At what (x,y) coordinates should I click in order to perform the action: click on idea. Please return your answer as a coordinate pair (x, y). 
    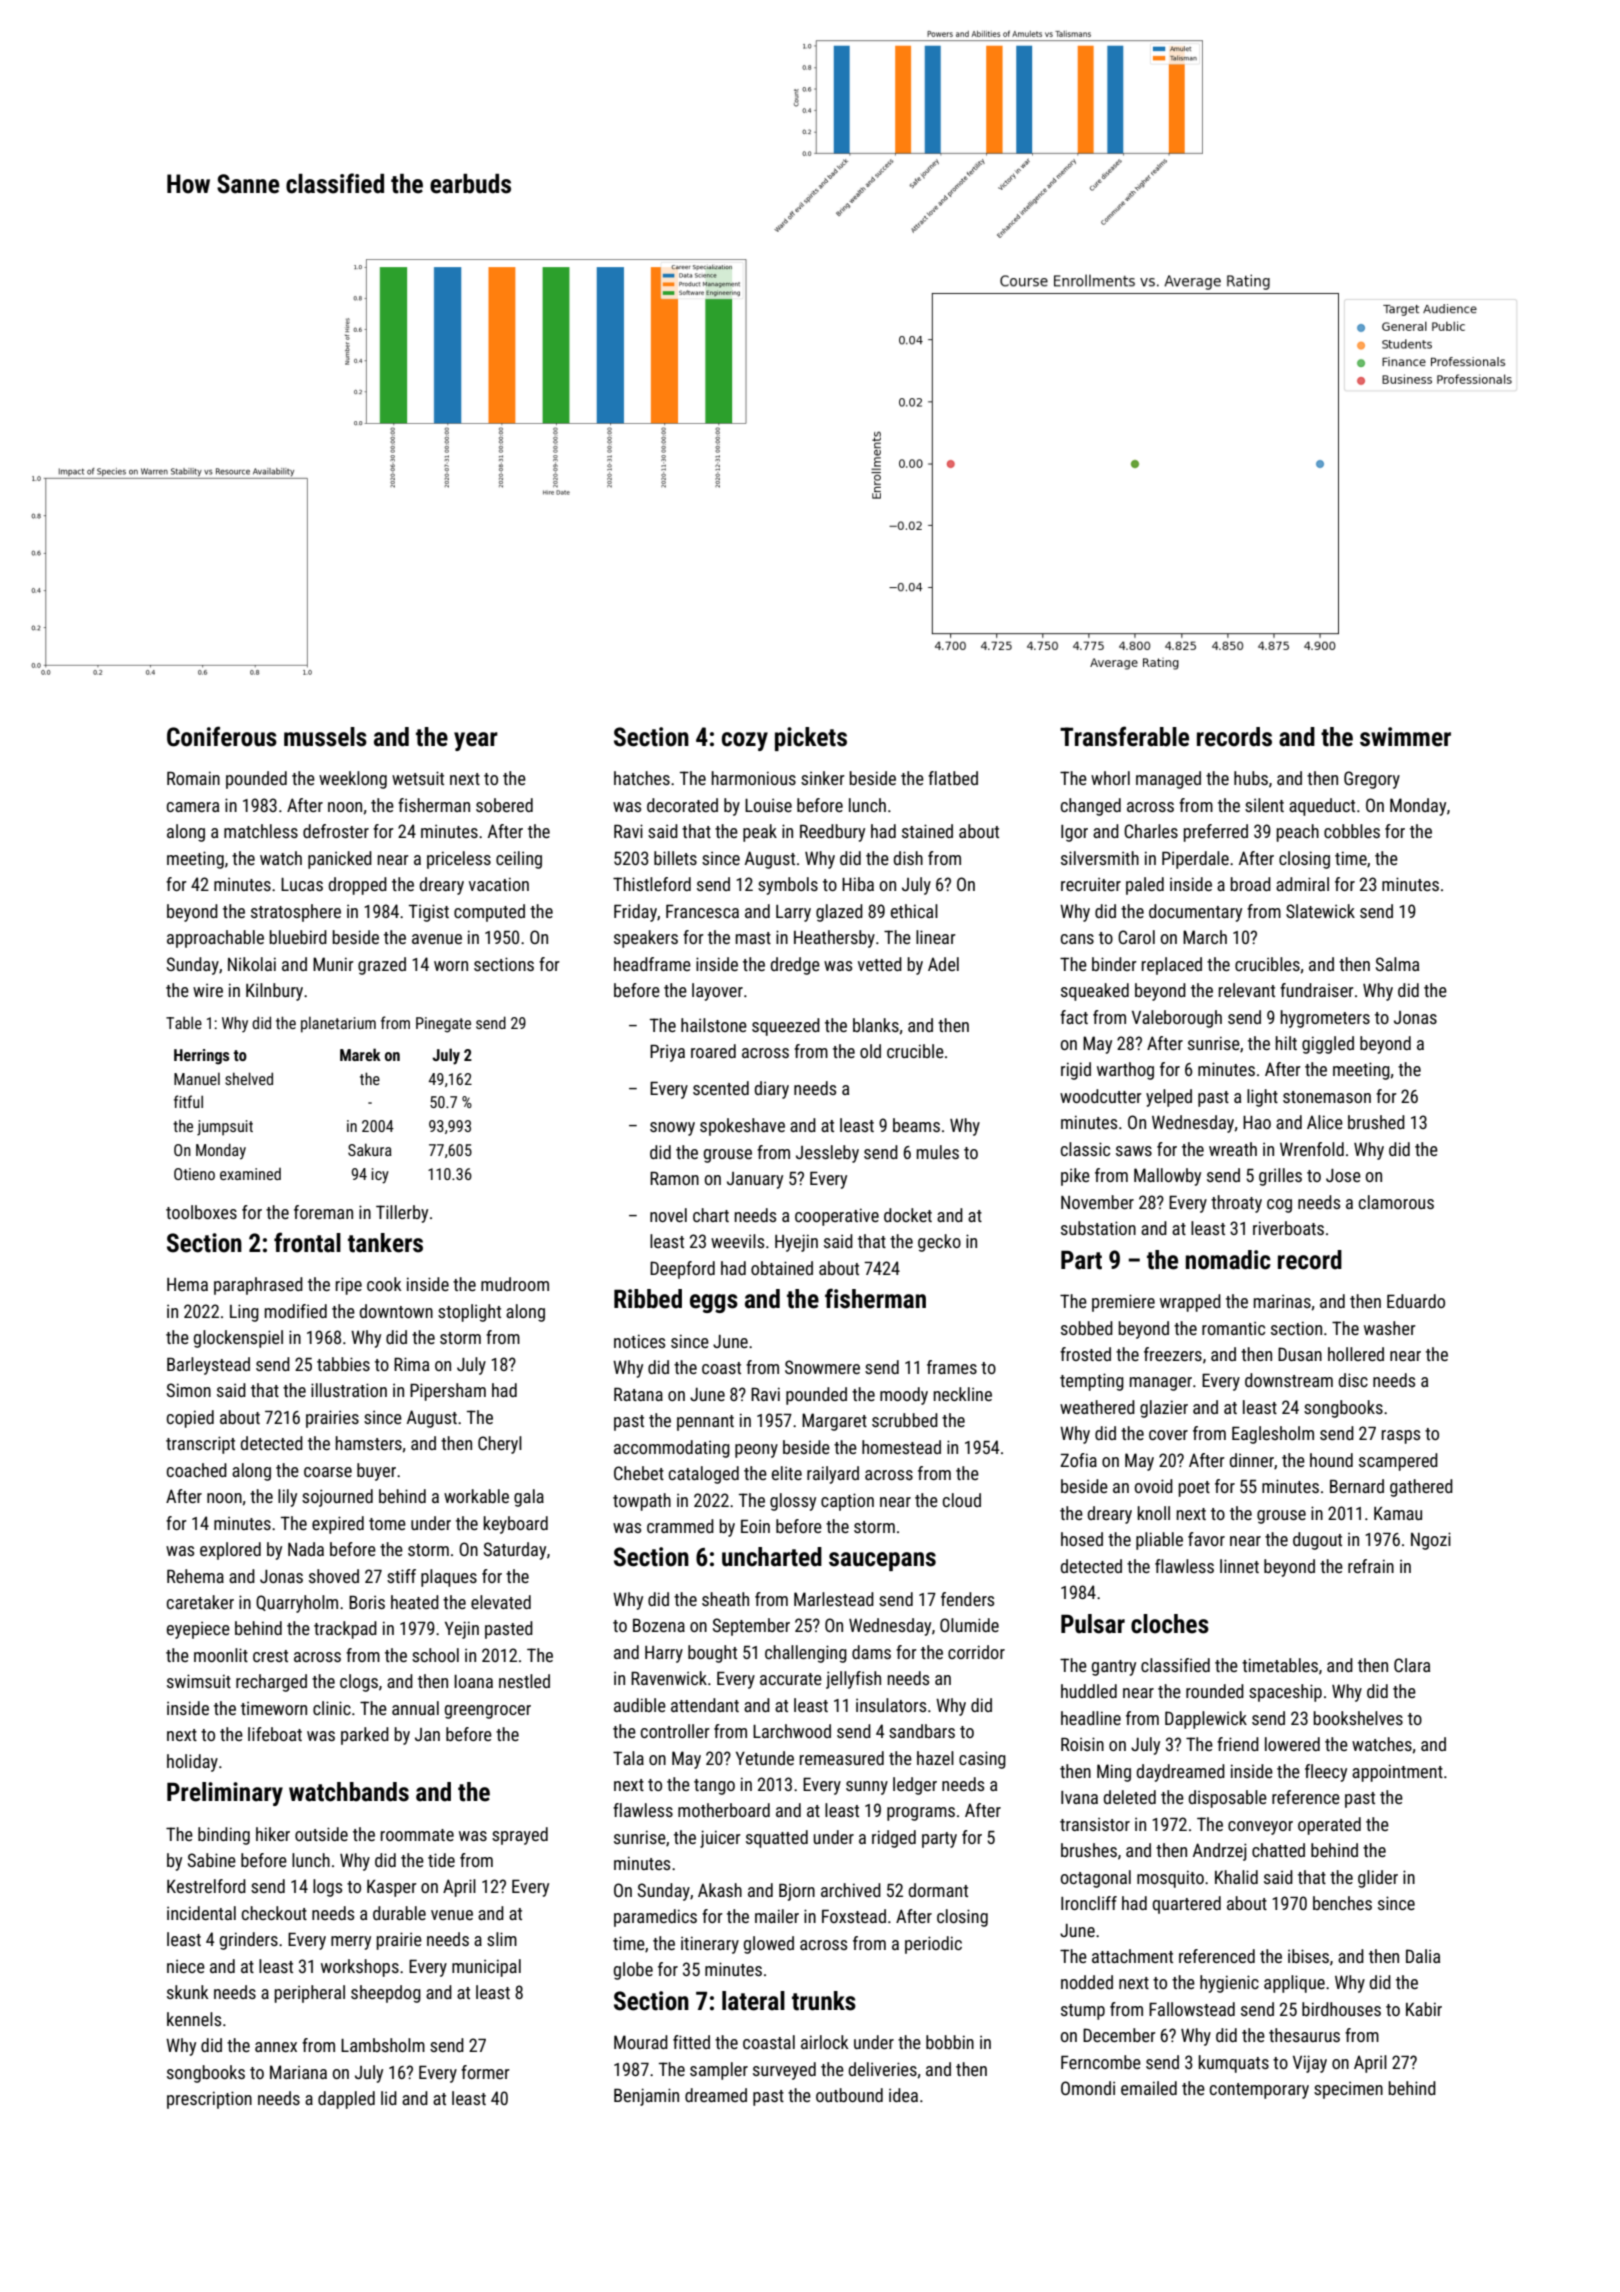
    Looking at the image, I should click on (903, 2095).
